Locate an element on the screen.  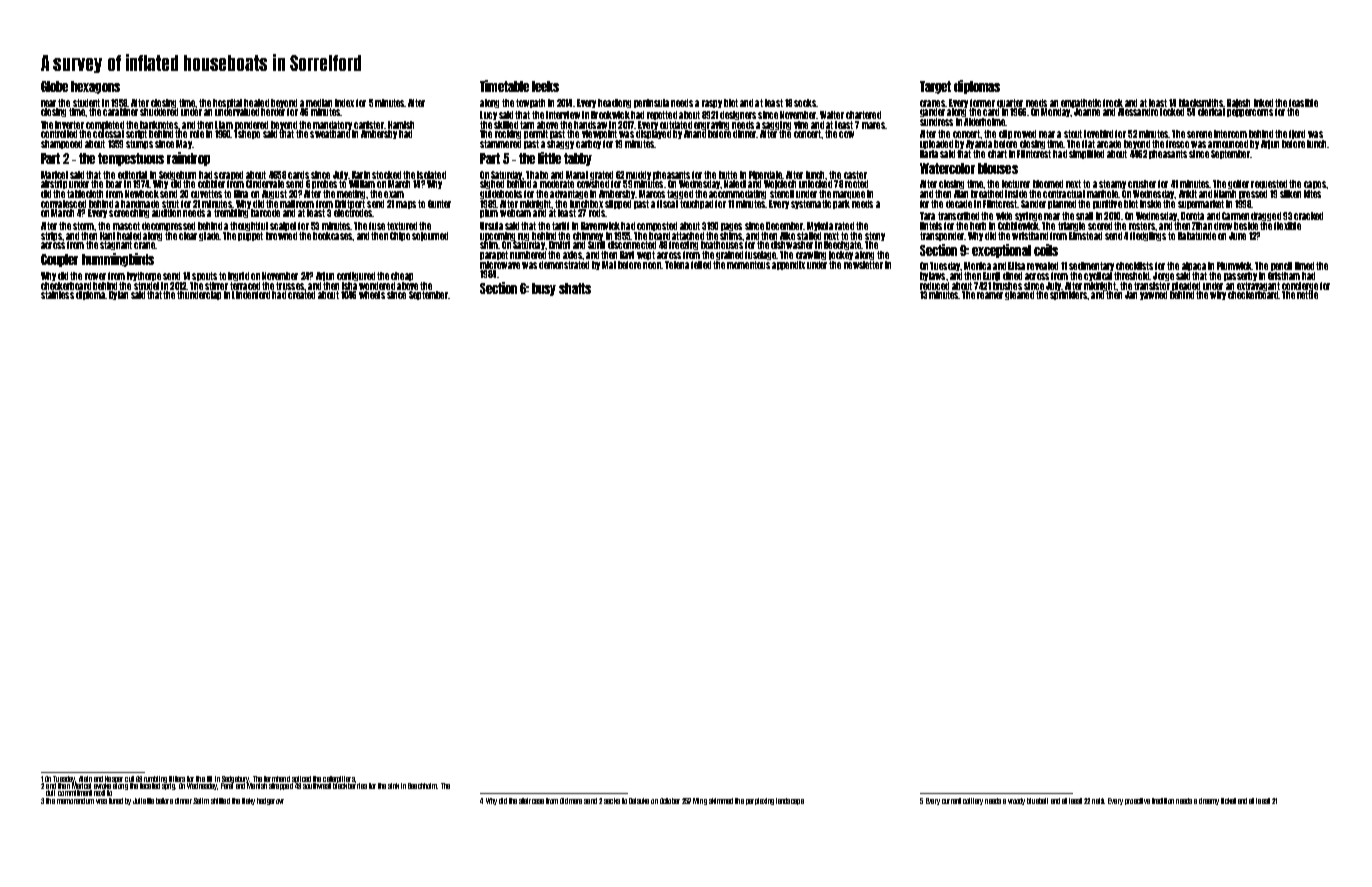
Beechholm is located at coordinates (423, 786).
